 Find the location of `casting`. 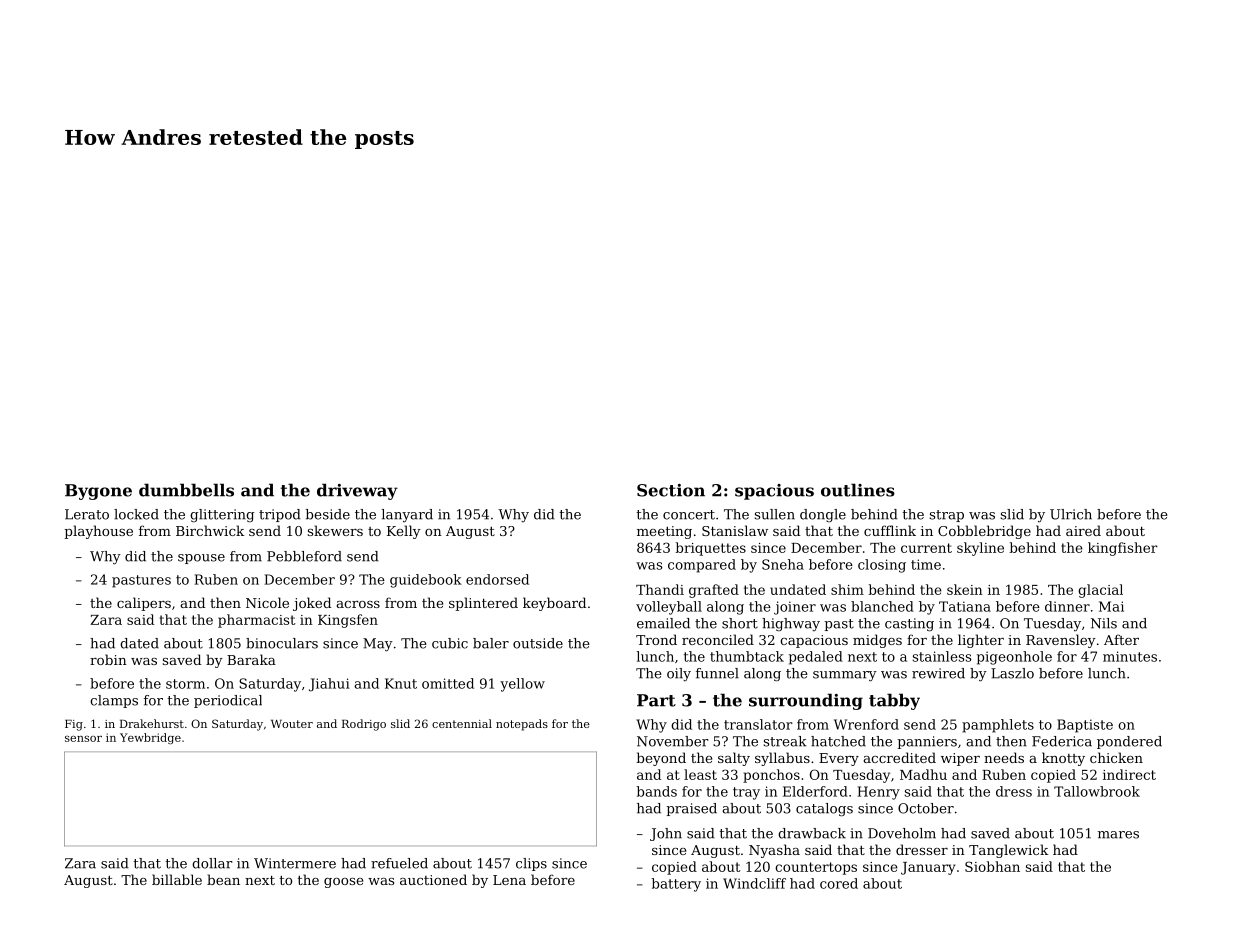

casting is located at coordinates (909, 625).
